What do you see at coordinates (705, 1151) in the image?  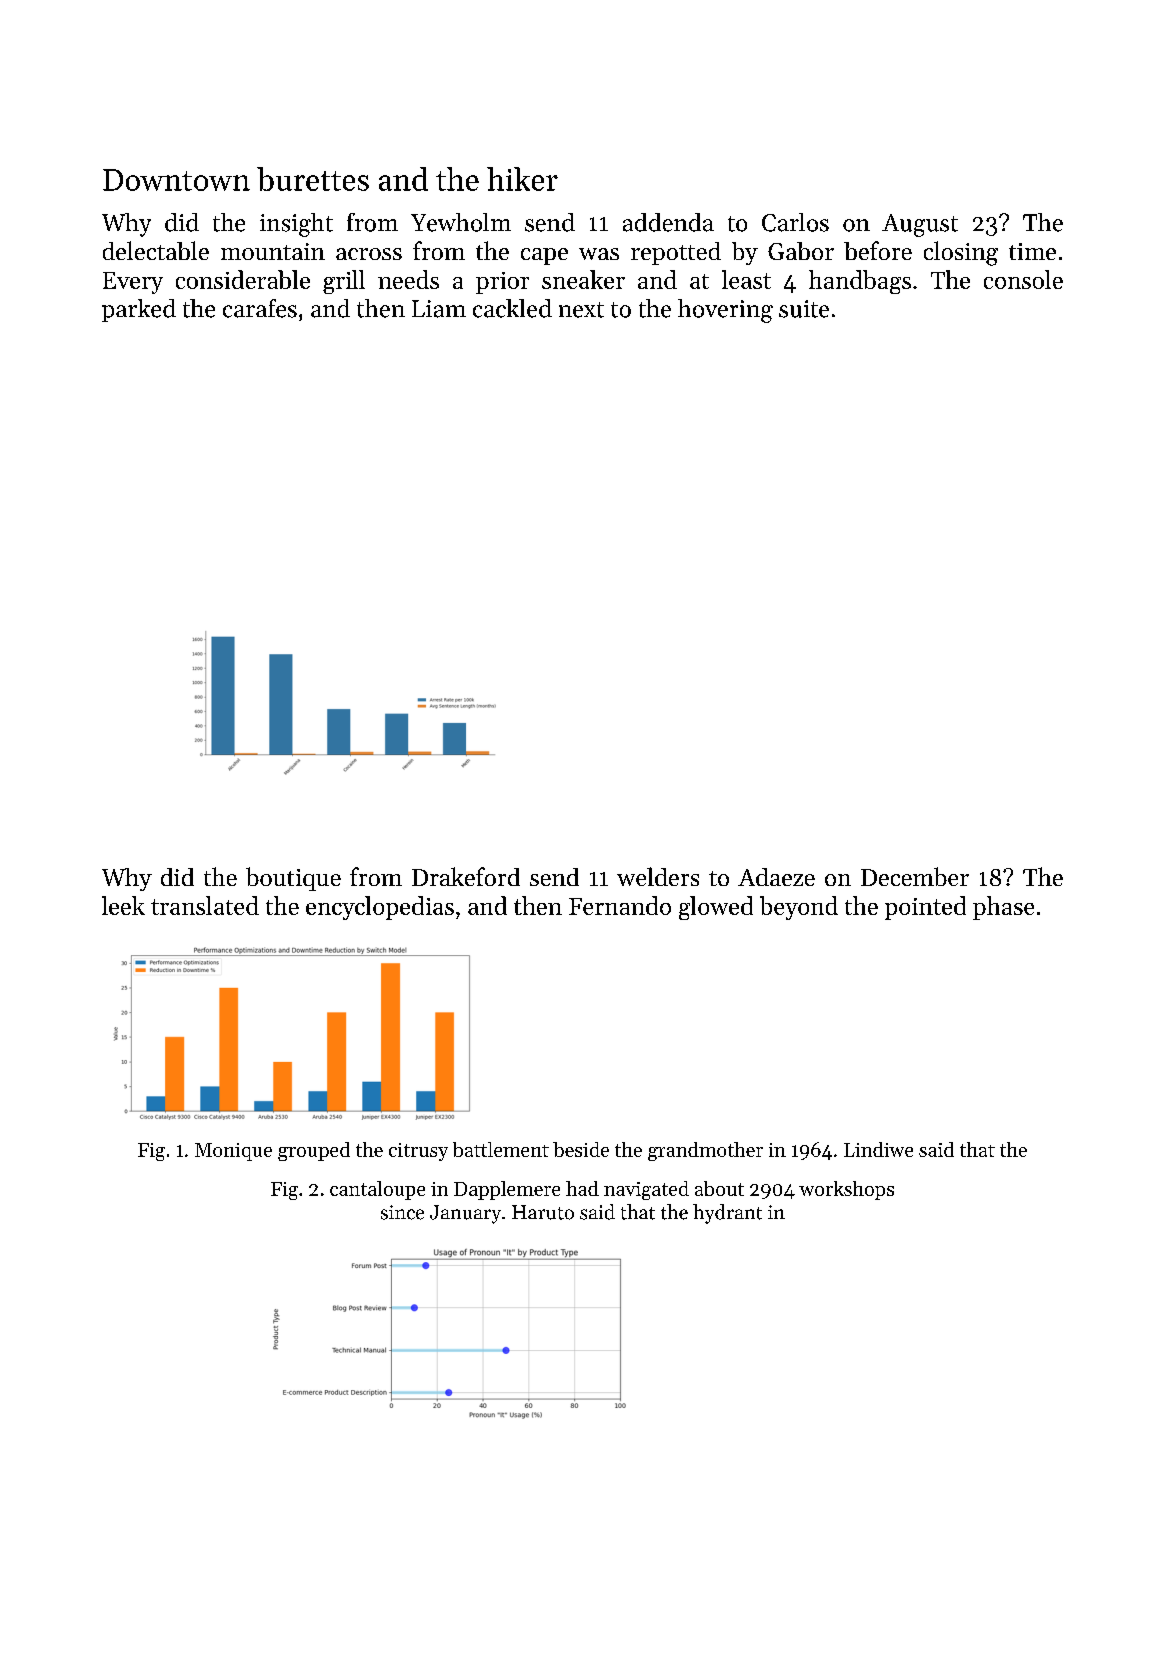 I see `grandmother` at bounding box center [705, 1151].
